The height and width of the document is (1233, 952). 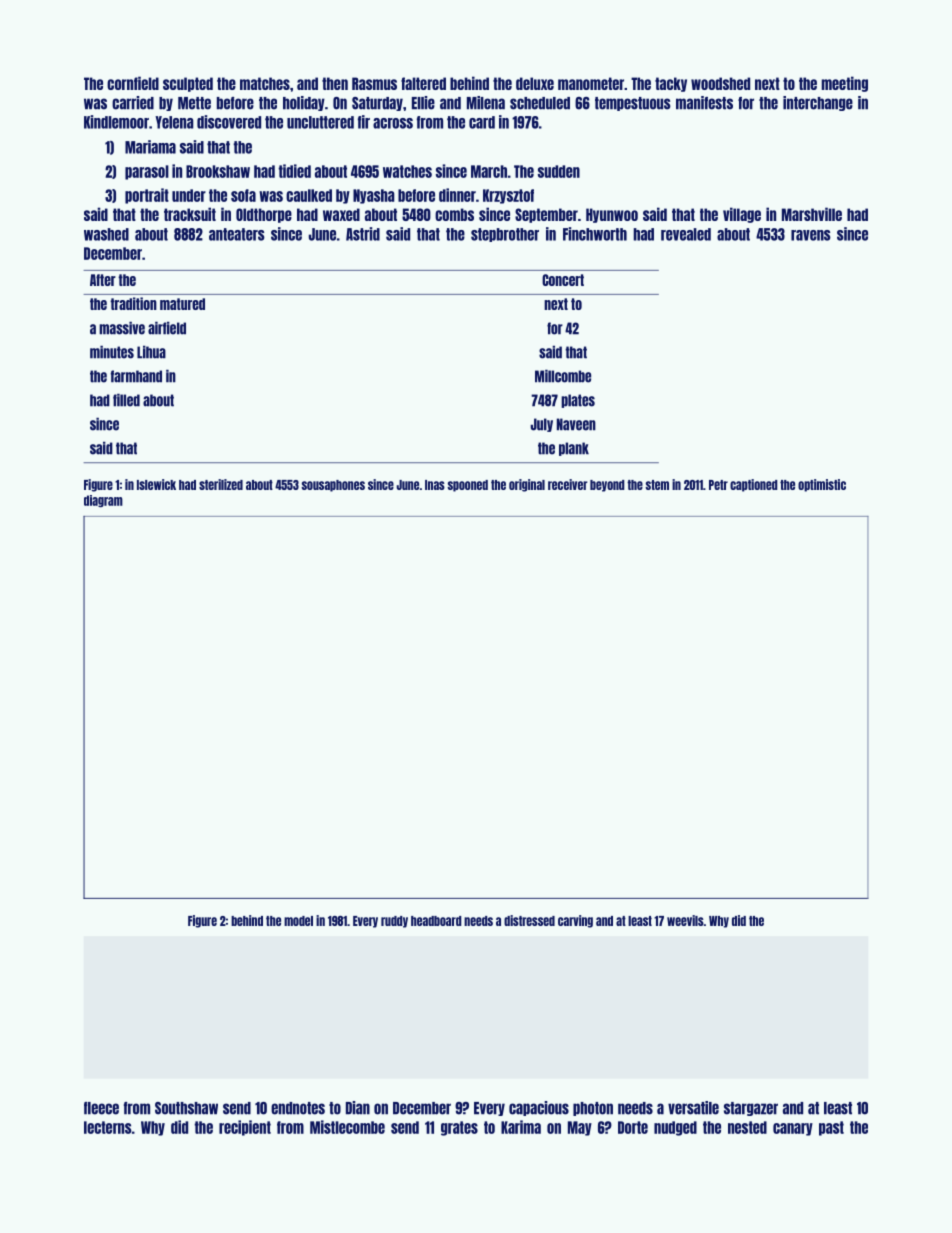 I want to click on filled, so click(x=126, y=400).
